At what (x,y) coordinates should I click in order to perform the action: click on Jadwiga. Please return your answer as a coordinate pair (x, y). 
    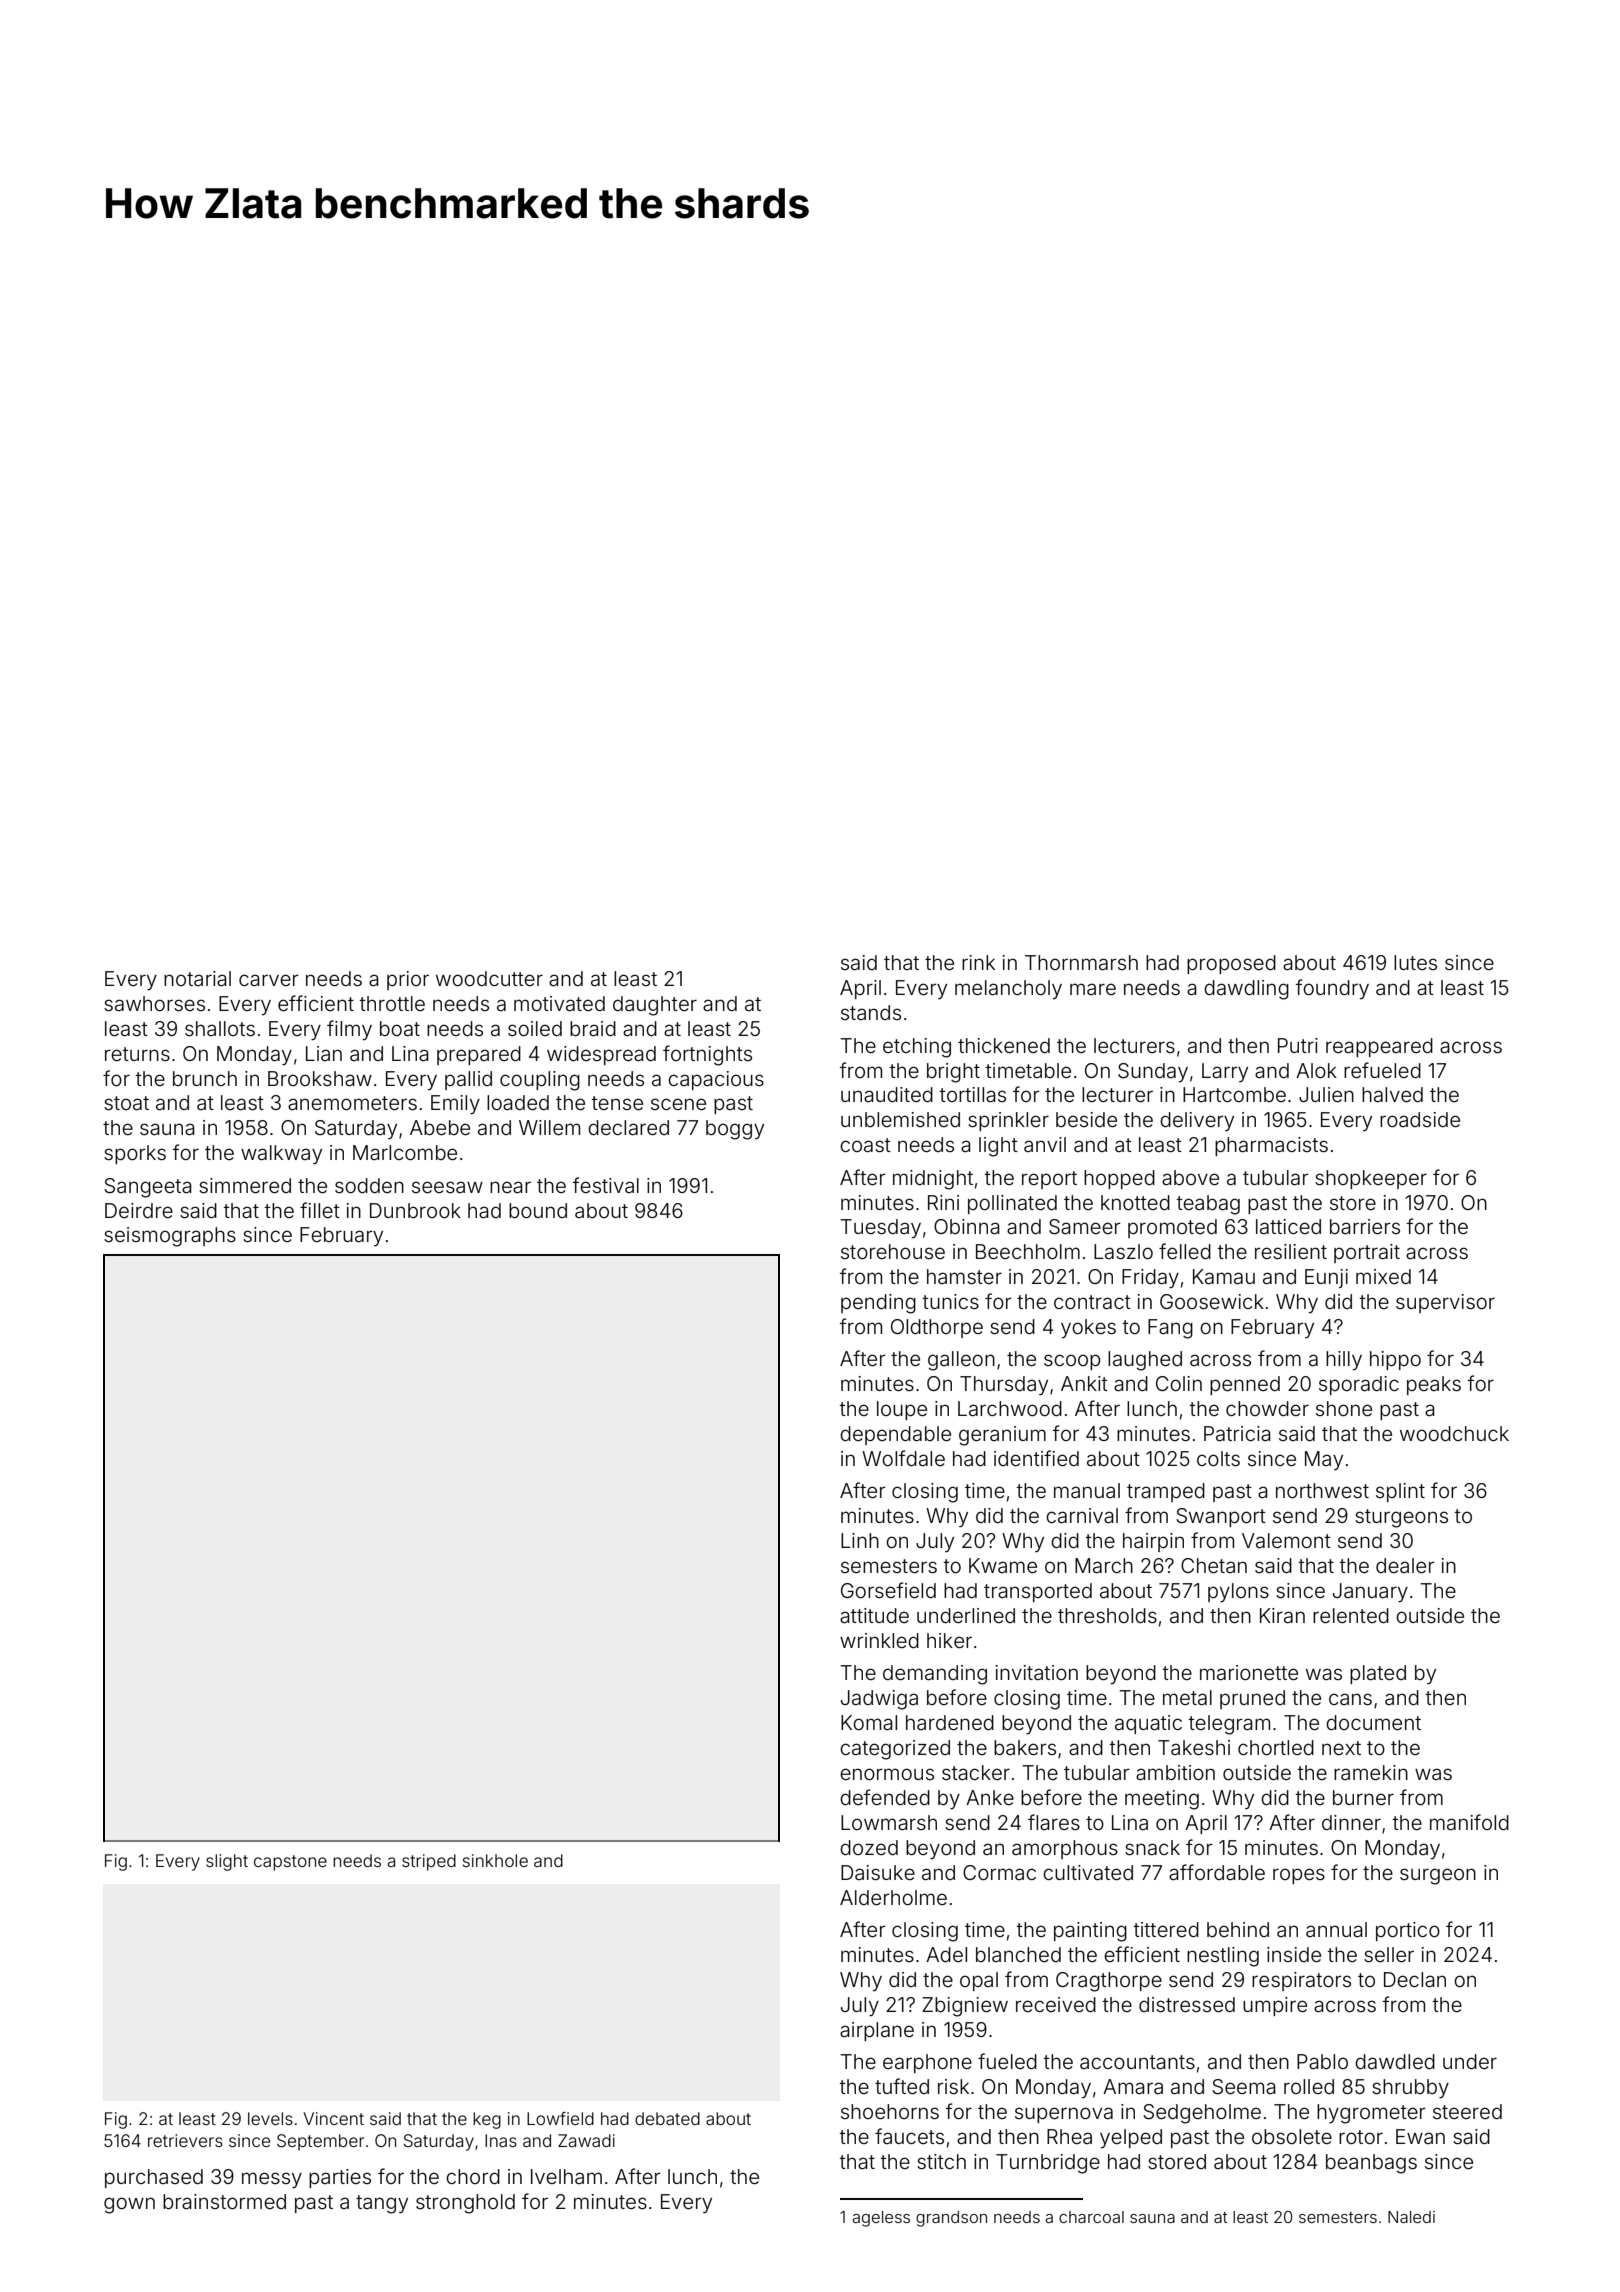
    Looking at the image, I should click on (879, 1700).
